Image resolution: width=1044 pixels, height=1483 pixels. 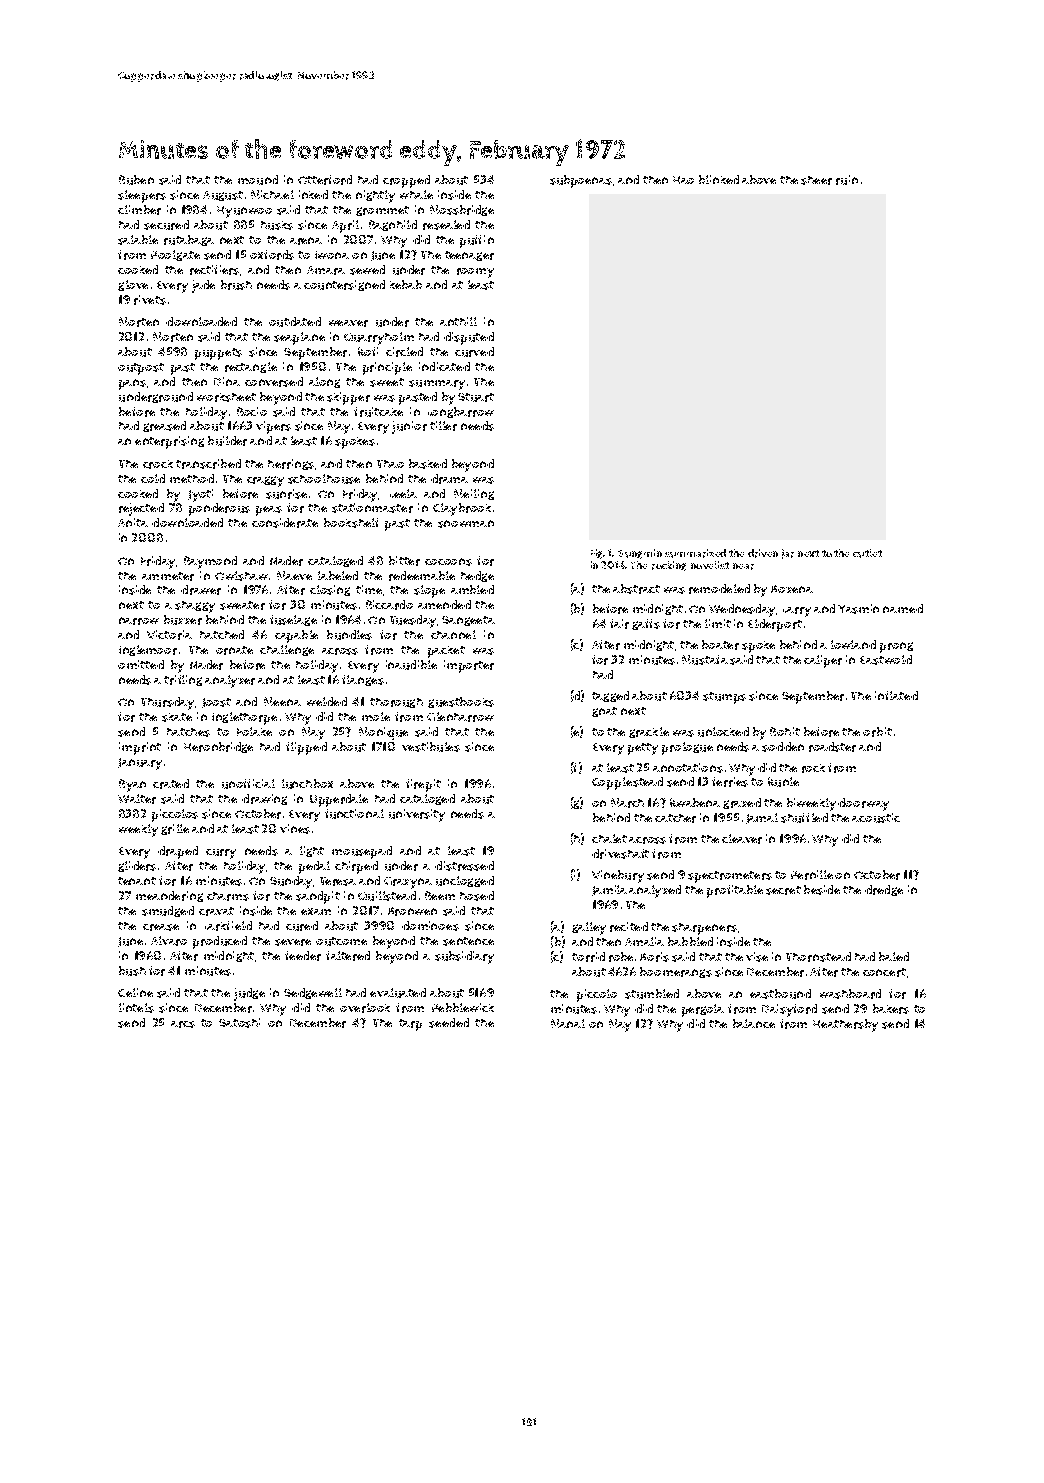 I want to click on Heathersby, so click(x=845, y=1025).
